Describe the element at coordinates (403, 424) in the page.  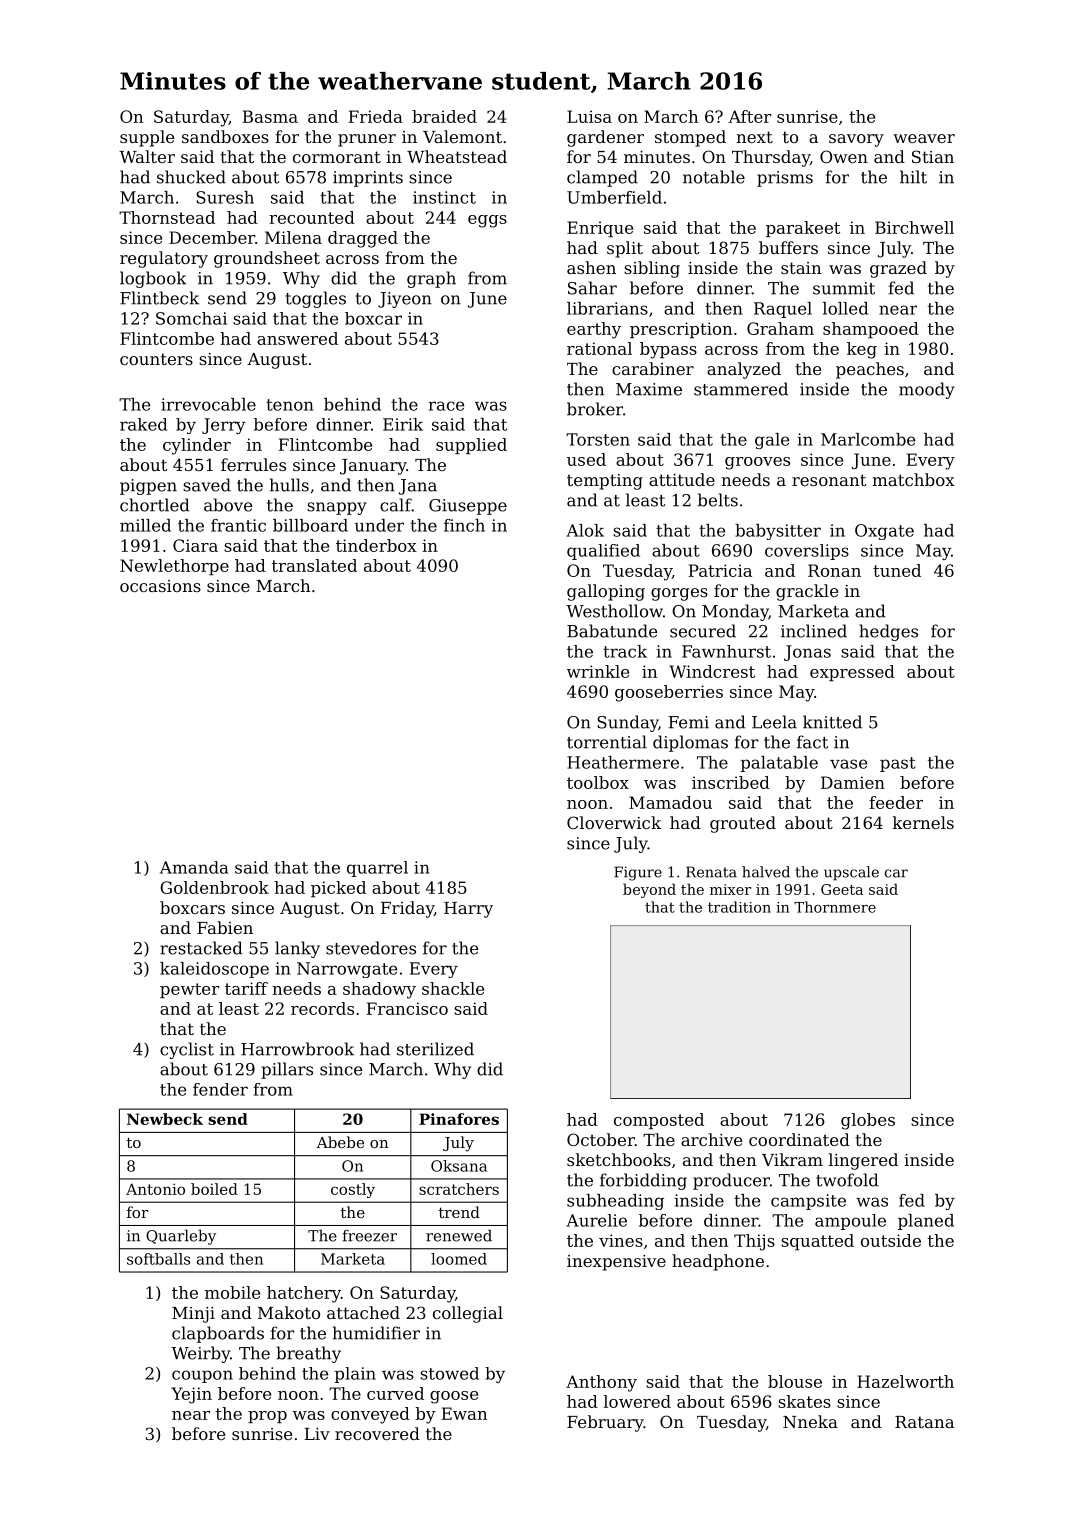
I see `Eirik` at that location.
